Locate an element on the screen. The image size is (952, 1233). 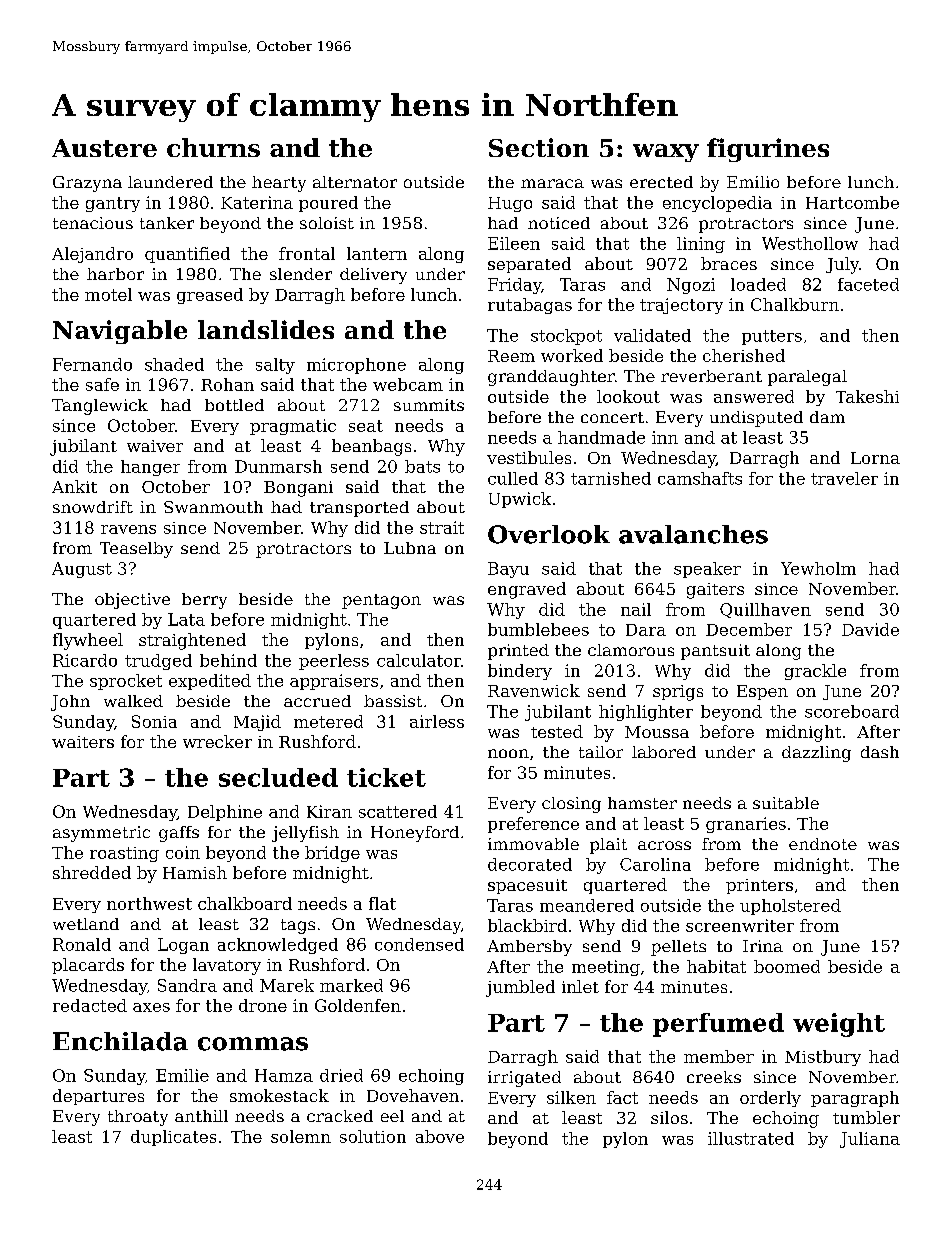
tested is located at coordinates (557, 731).
